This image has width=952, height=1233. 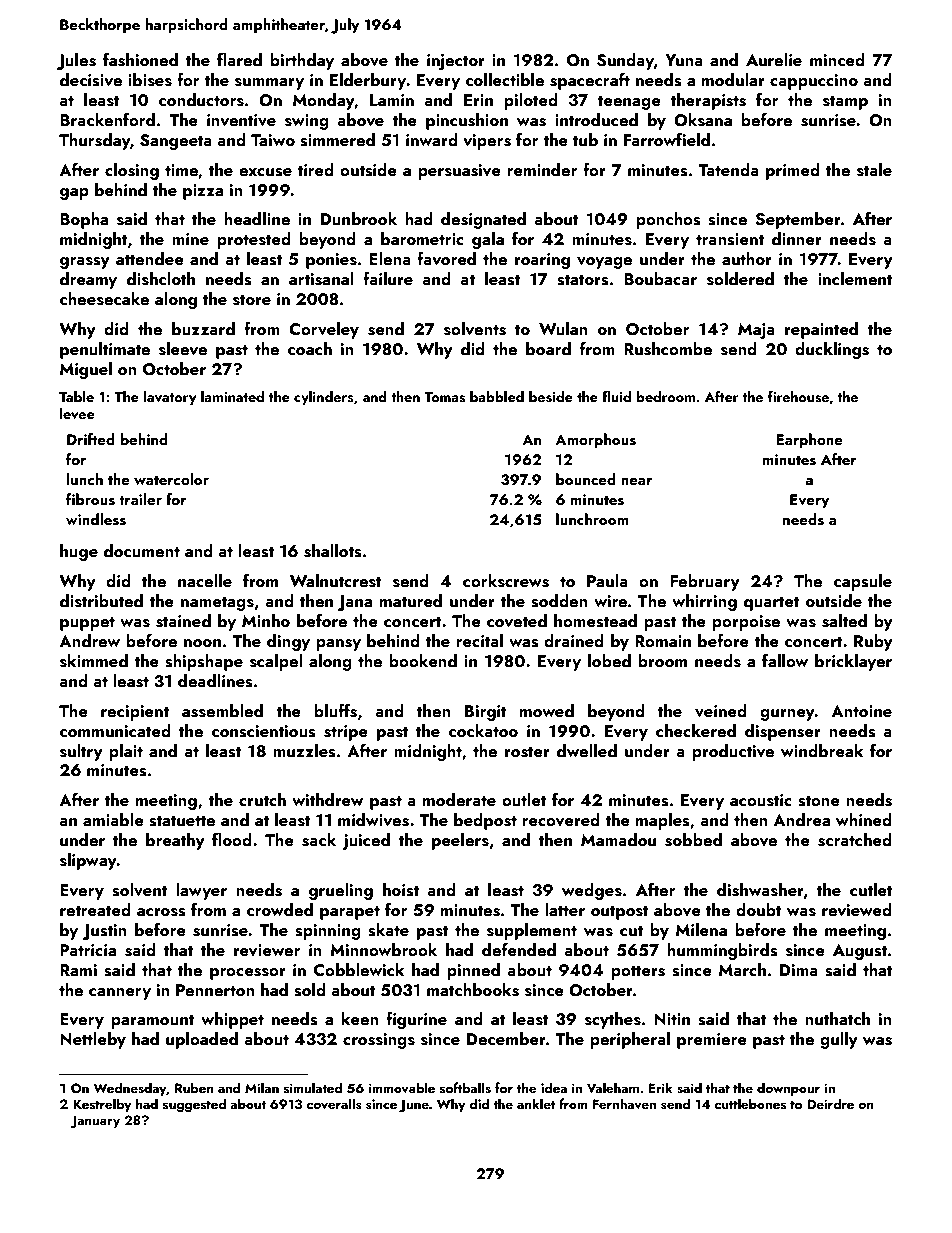 What do you see at coordinates (411, 600) in the image?
I see `matured` at bounding box center [411, 600].
